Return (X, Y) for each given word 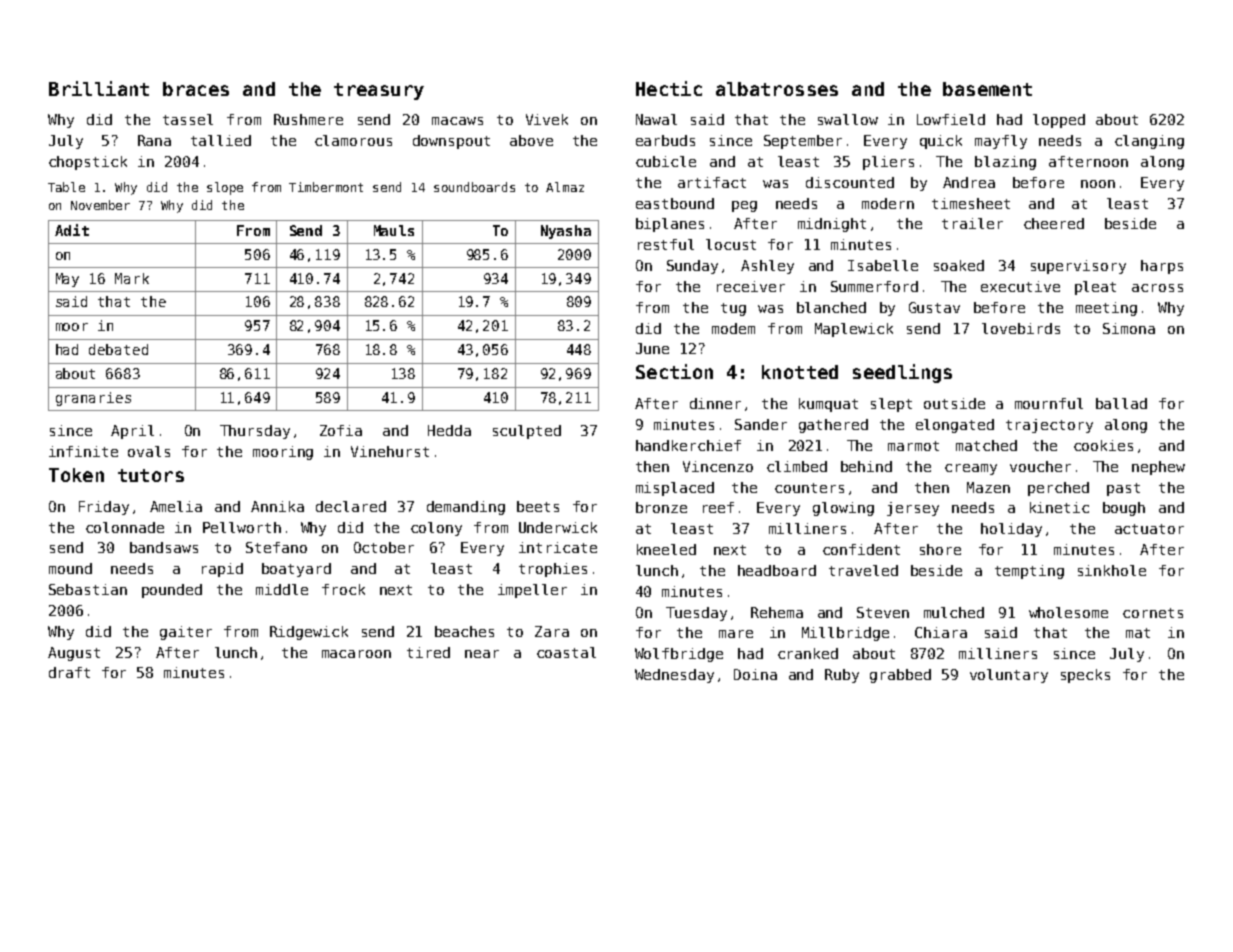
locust (731, 244)
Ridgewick (309, 633)
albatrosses (777, 89)
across (1157, 288)
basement (987, 89)
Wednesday (674, 676)
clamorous (353, 140)
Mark (132, 278)
